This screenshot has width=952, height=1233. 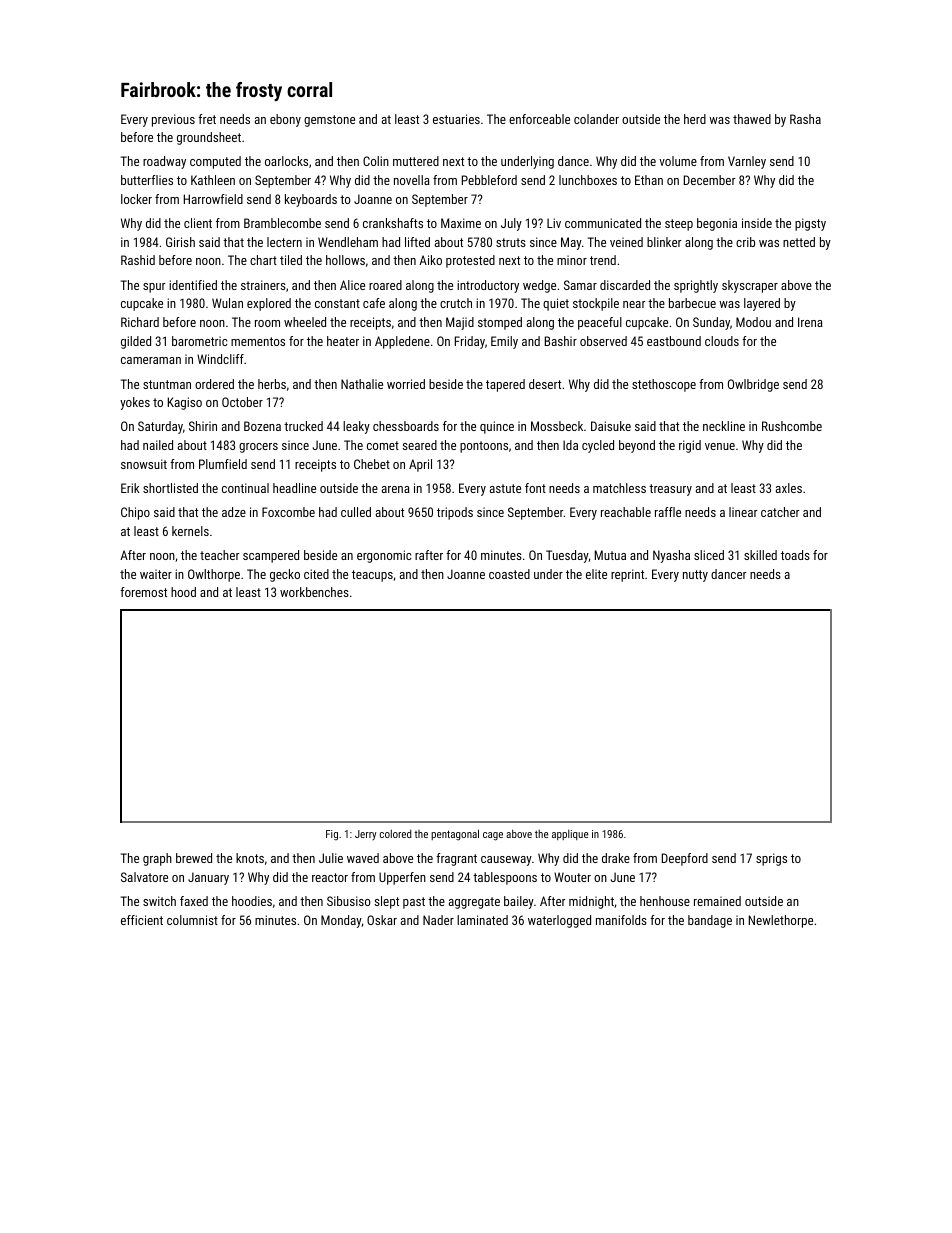 What do you see at coordinates (456, 303) in the screenshot?
I see `crutch` at bounding box center [456, 303].
